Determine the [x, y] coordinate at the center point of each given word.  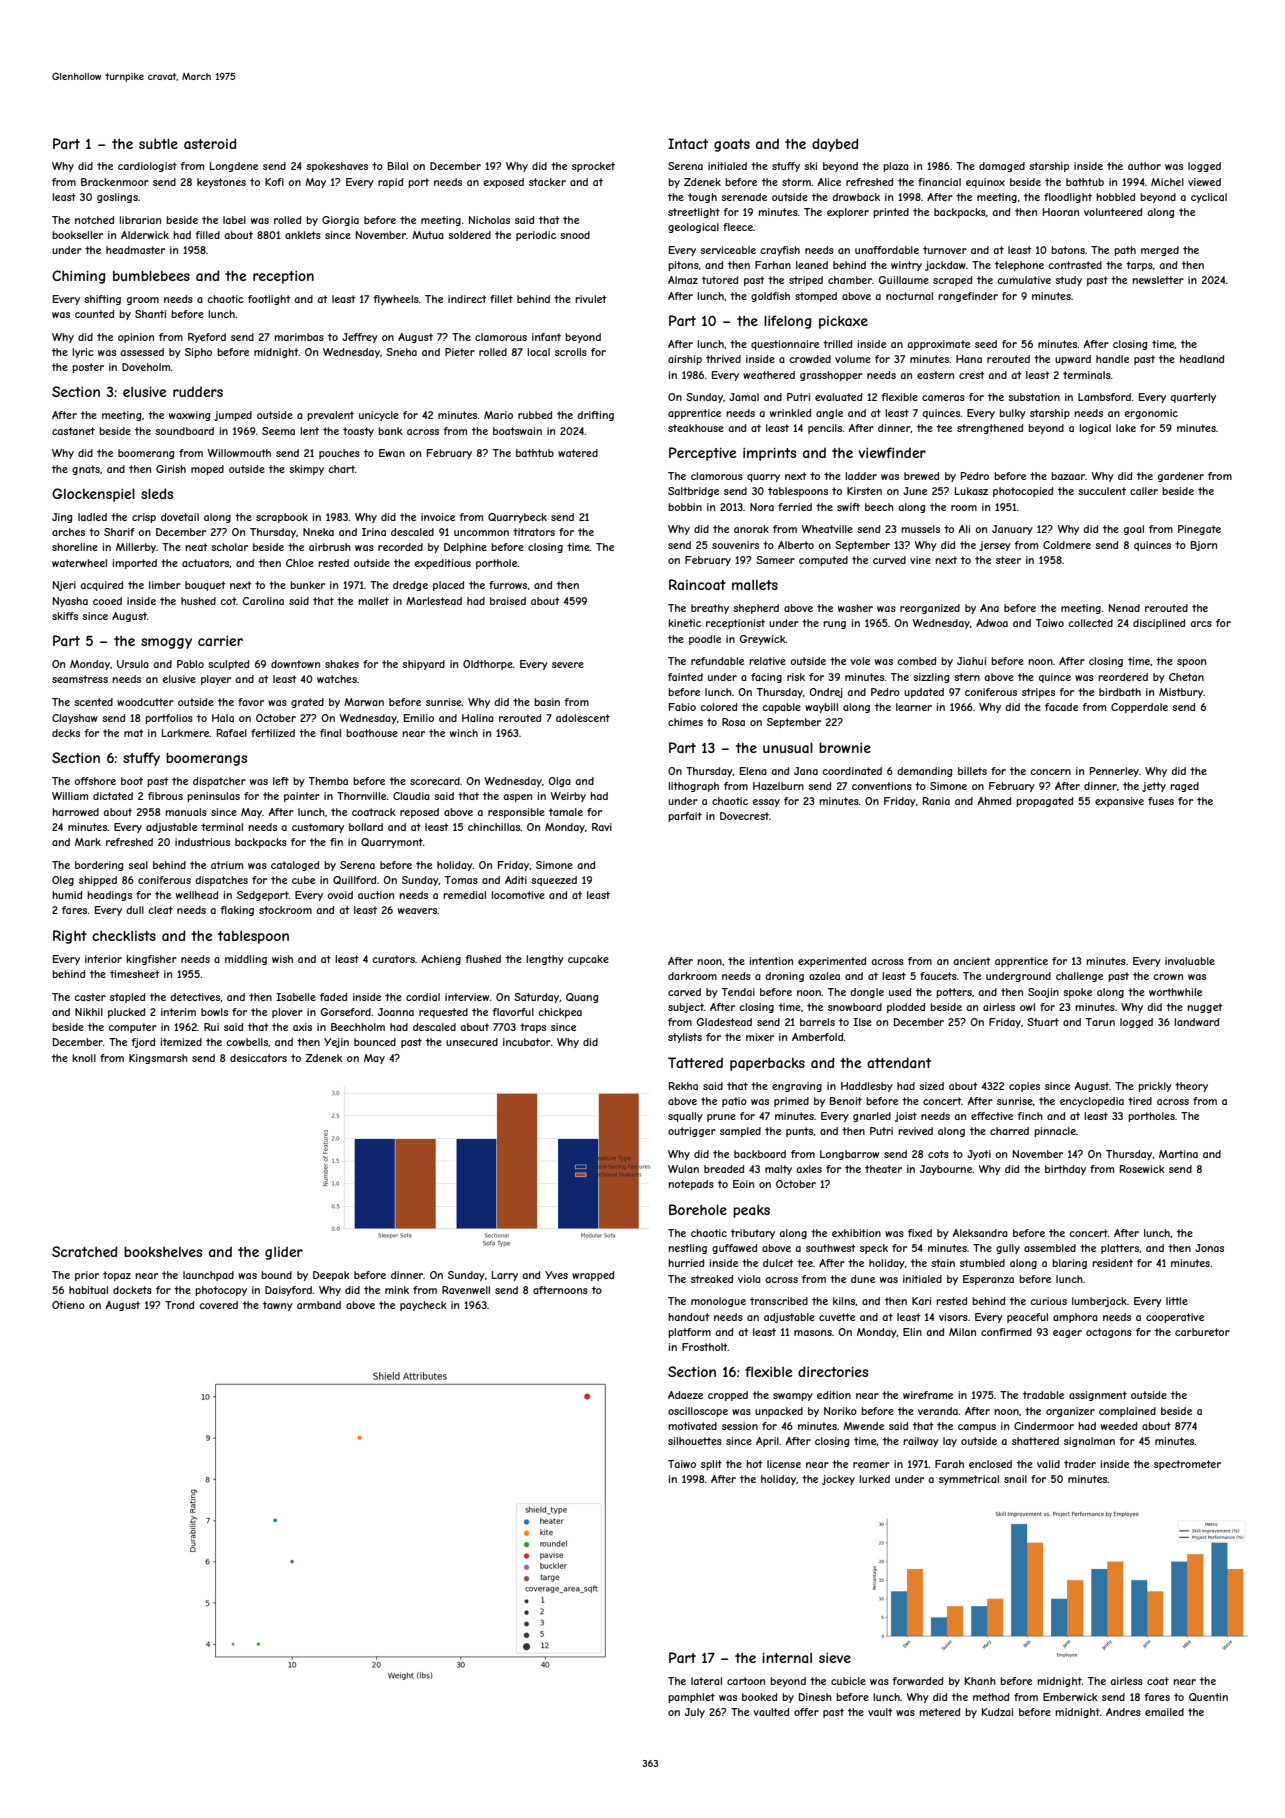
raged [1184, 787]
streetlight [694, 213]
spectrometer [1187, 1465]
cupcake [588, 960]
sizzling [931, 678]
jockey [838, 1480]
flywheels [396, 300]
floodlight [1068, 198]
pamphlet [691, 1698]
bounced [375, 1042]
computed [823, 561]
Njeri [64, 586]
